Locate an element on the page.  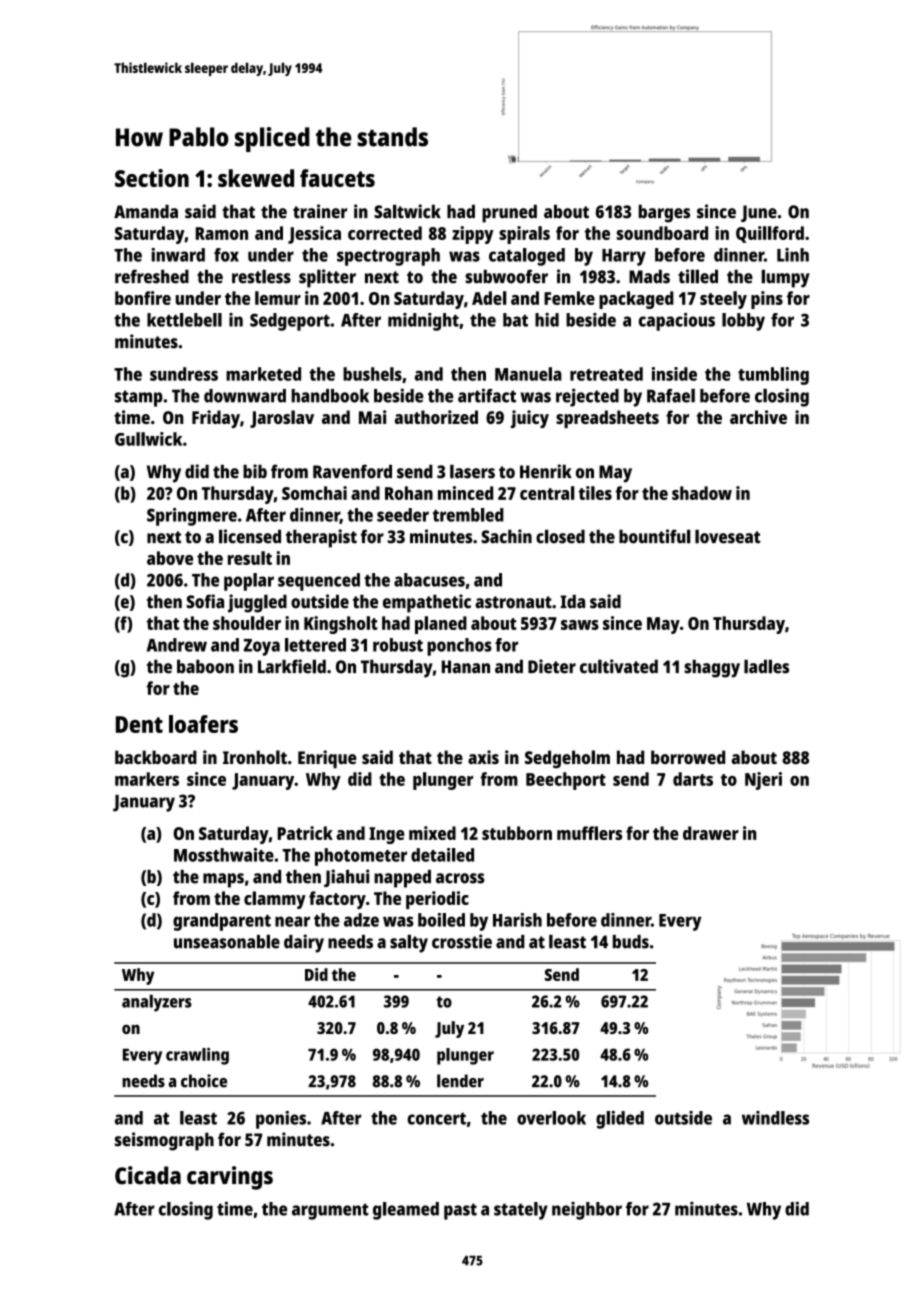
neighbor is located at coordinates (587, 1211).
